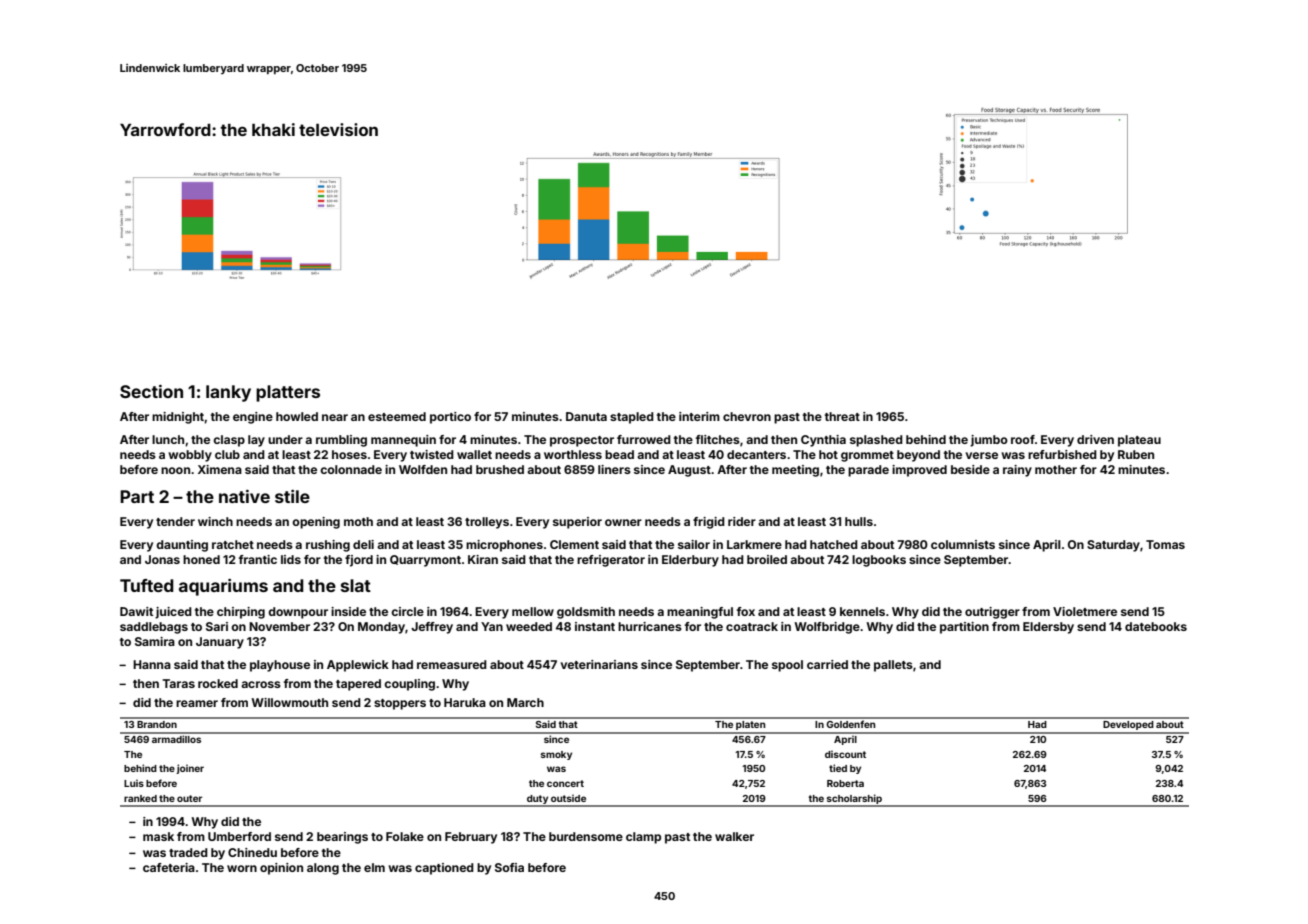  What do you see at coordinates (838, 768) in the document?
I see `tied` at bounding box center [838, 768].
